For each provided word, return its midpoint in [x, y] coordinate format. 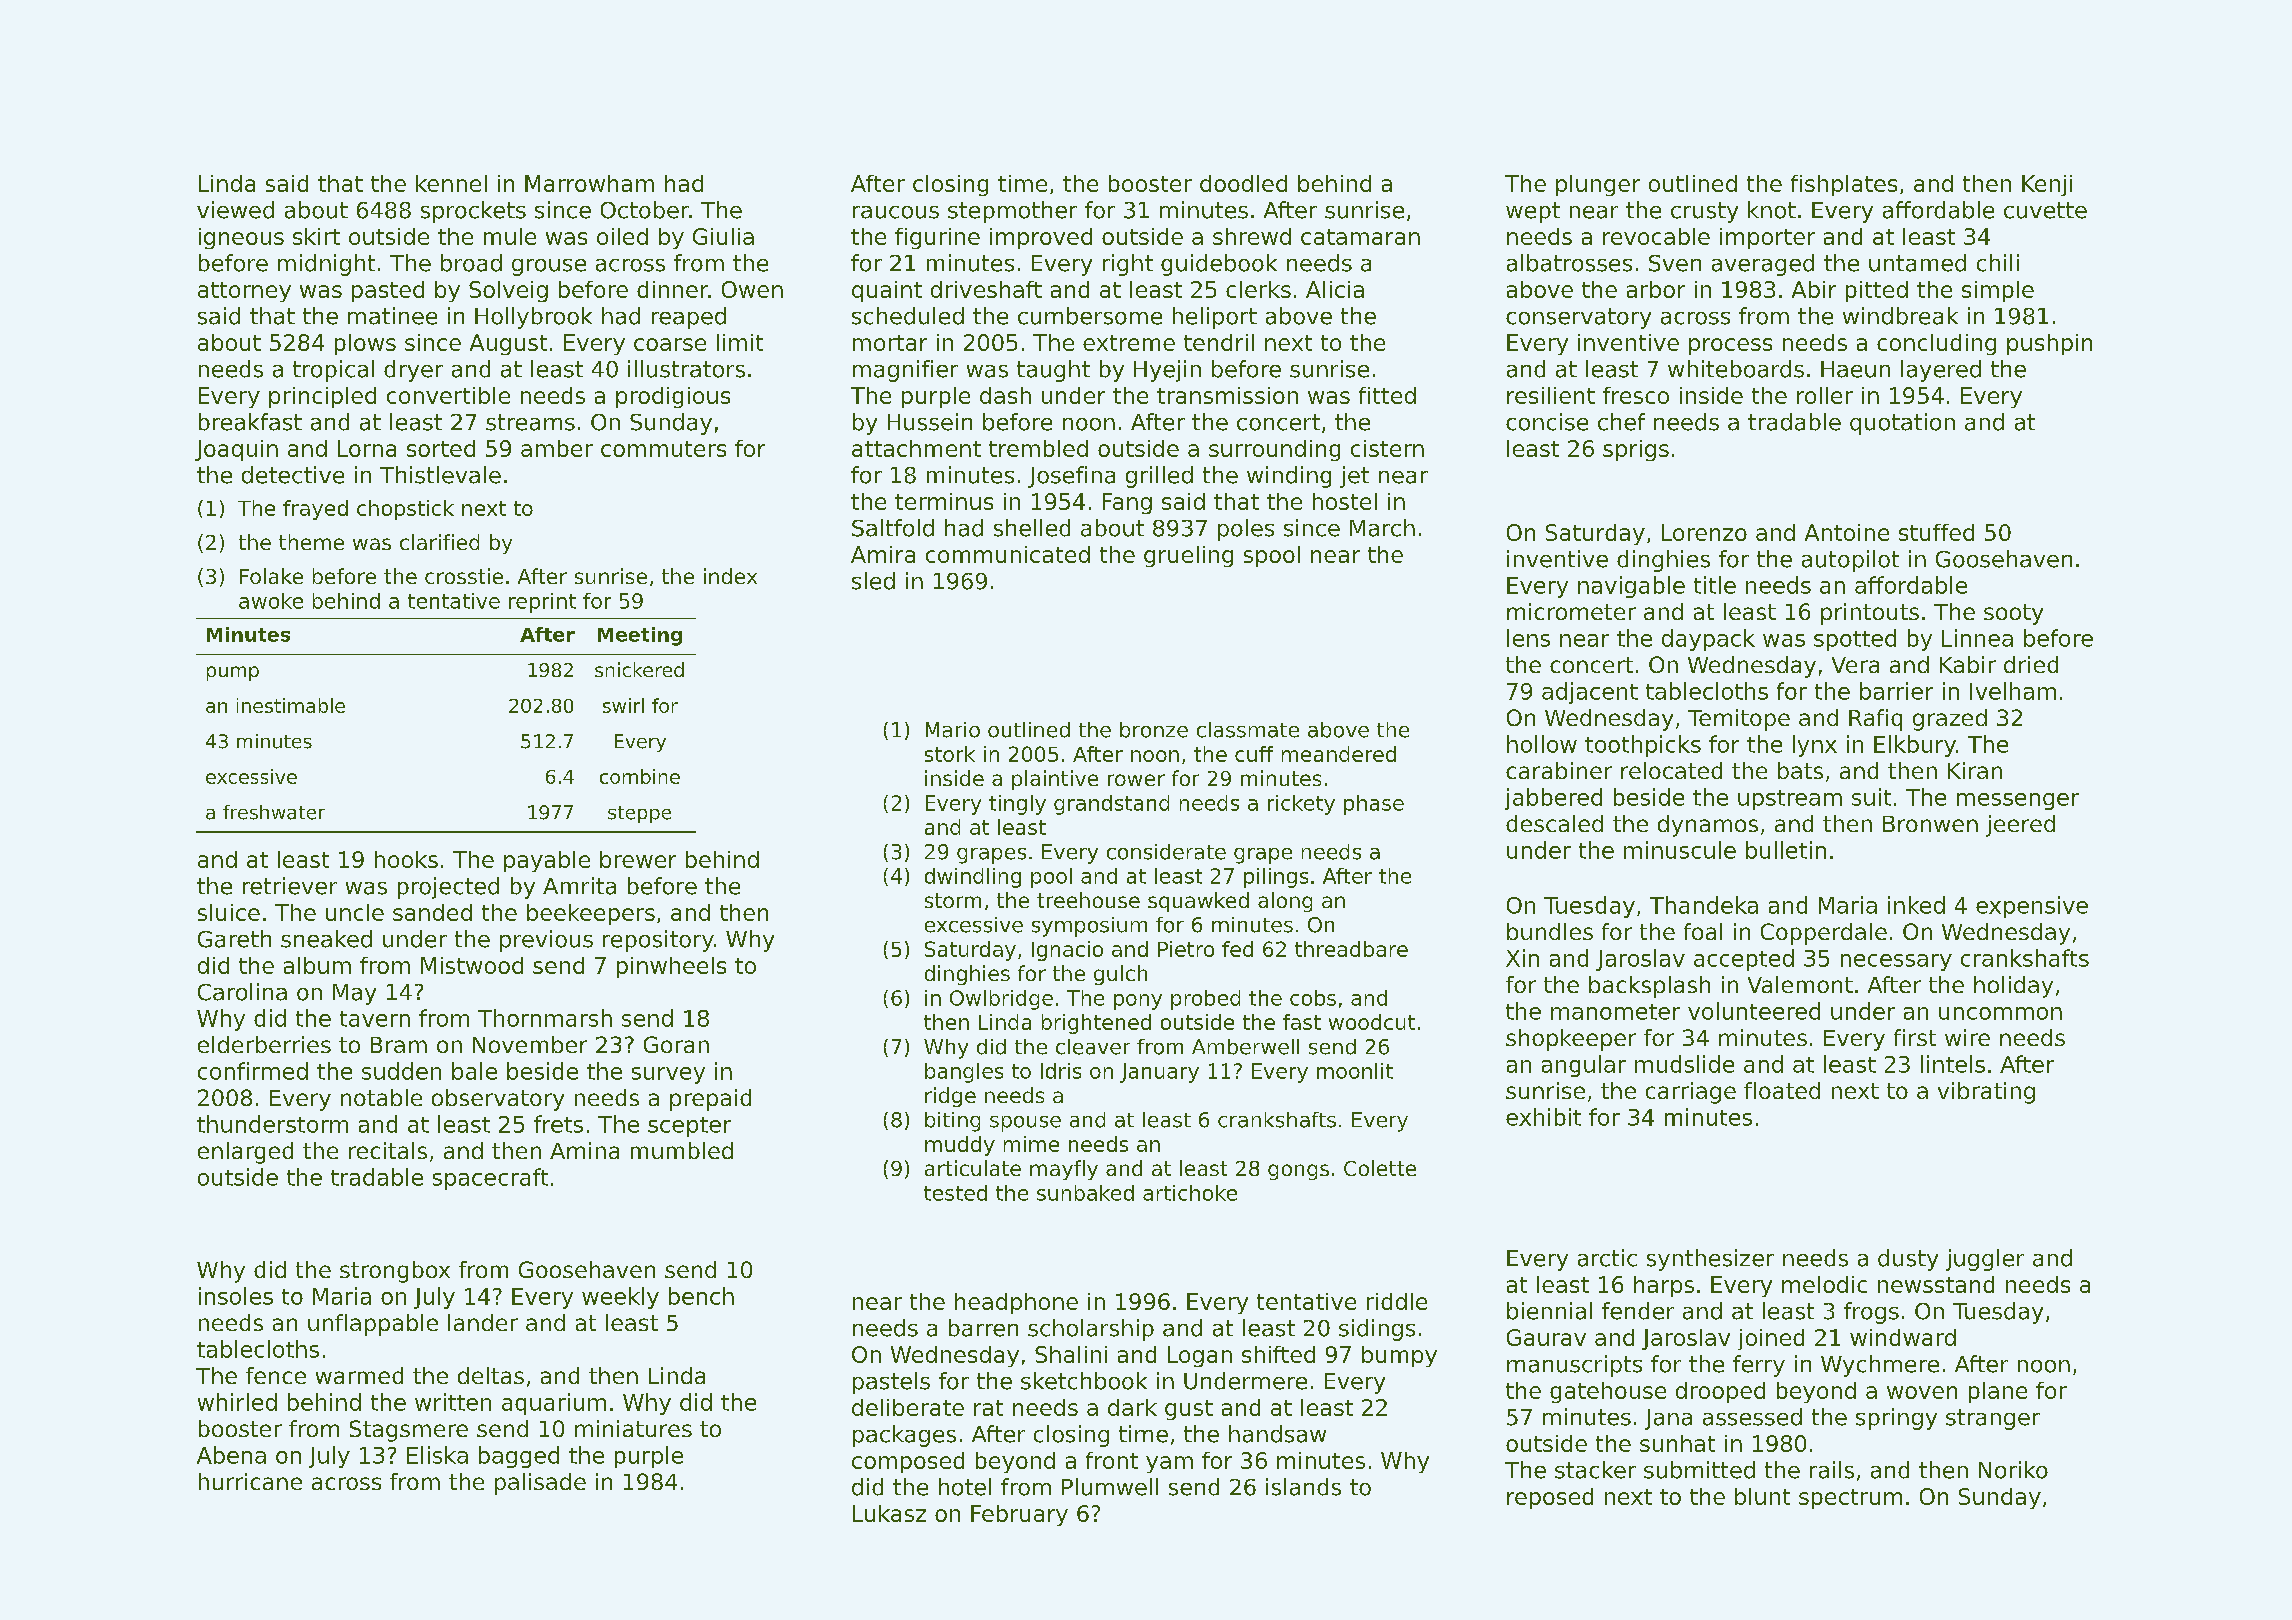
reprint [542, 603]
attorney [244, 292]
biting [952, 1122]
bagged [519, 1457]
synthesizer [1710, 1260]
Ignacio [1067, 951]
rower [1136, 780]
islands [1303, 1487]
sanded [432, 912]
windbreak [1900, 316]
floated [1782, 1090]
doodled [1243, 183]
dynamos [1708, 826]
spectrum [1850, 1499]
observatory [498, 1100]
